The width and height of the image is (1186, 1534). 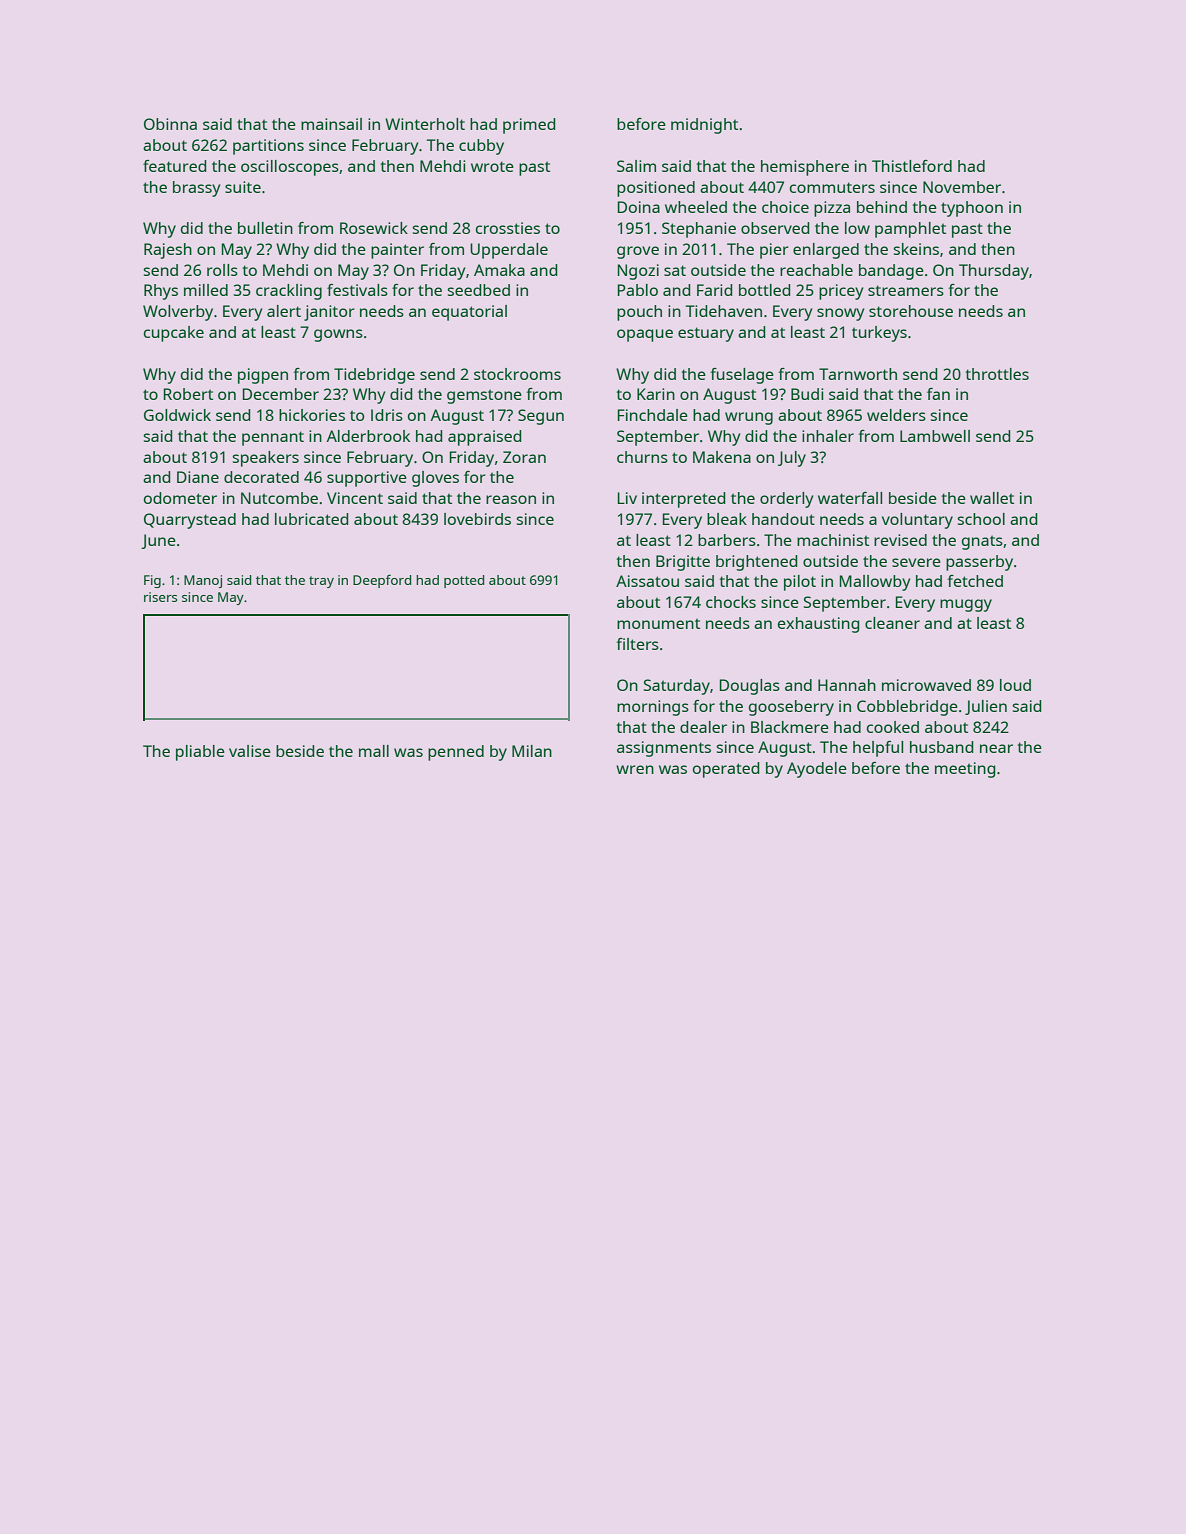 What do you see at coordinates (965, 770) in the image?
I see `meeting` at bounding box center [965, 770].
